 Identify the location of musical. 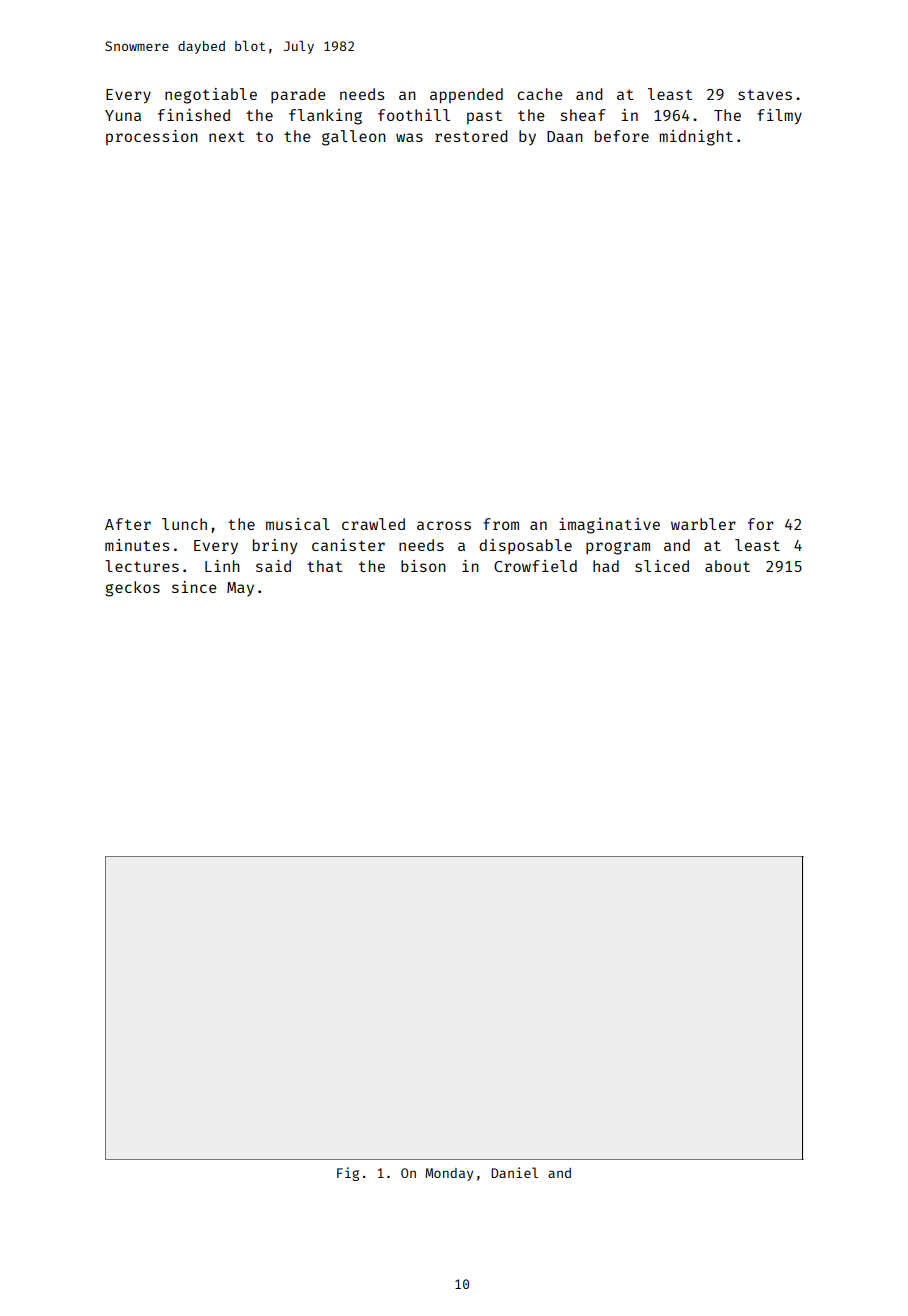
(298, 524).
